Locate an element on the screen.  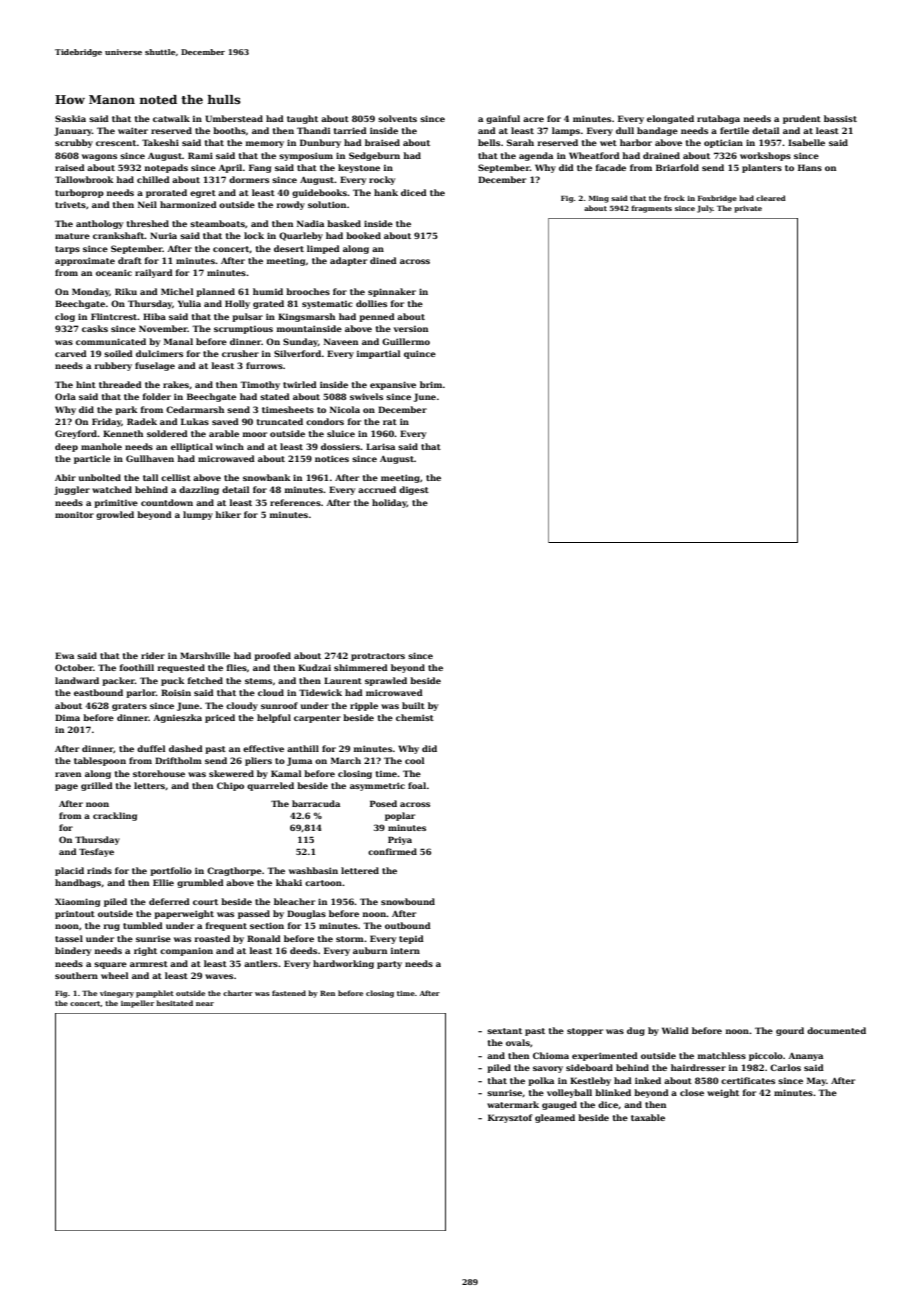
Krzysztof is located at coordinates (510, 1118).
